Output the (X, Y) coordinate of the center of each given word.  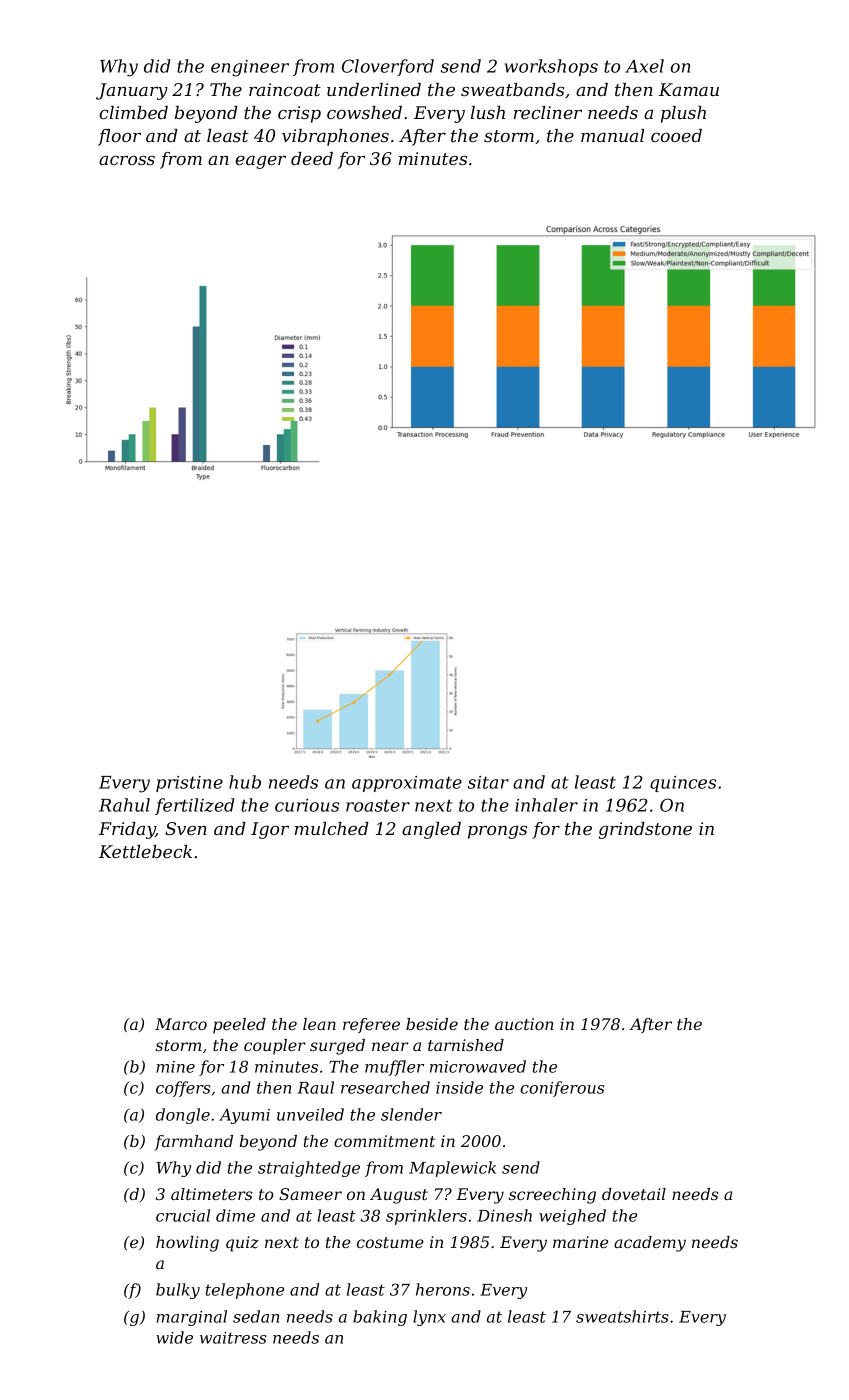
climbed (134, 112)
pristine (189, 784)
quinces (683, 784)
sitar (488, 782)
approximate (407, 784)
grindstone (645, 830)
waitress (233, 1338)
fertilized (194, 806)
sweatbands (512, 89)
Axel (644, 66)
